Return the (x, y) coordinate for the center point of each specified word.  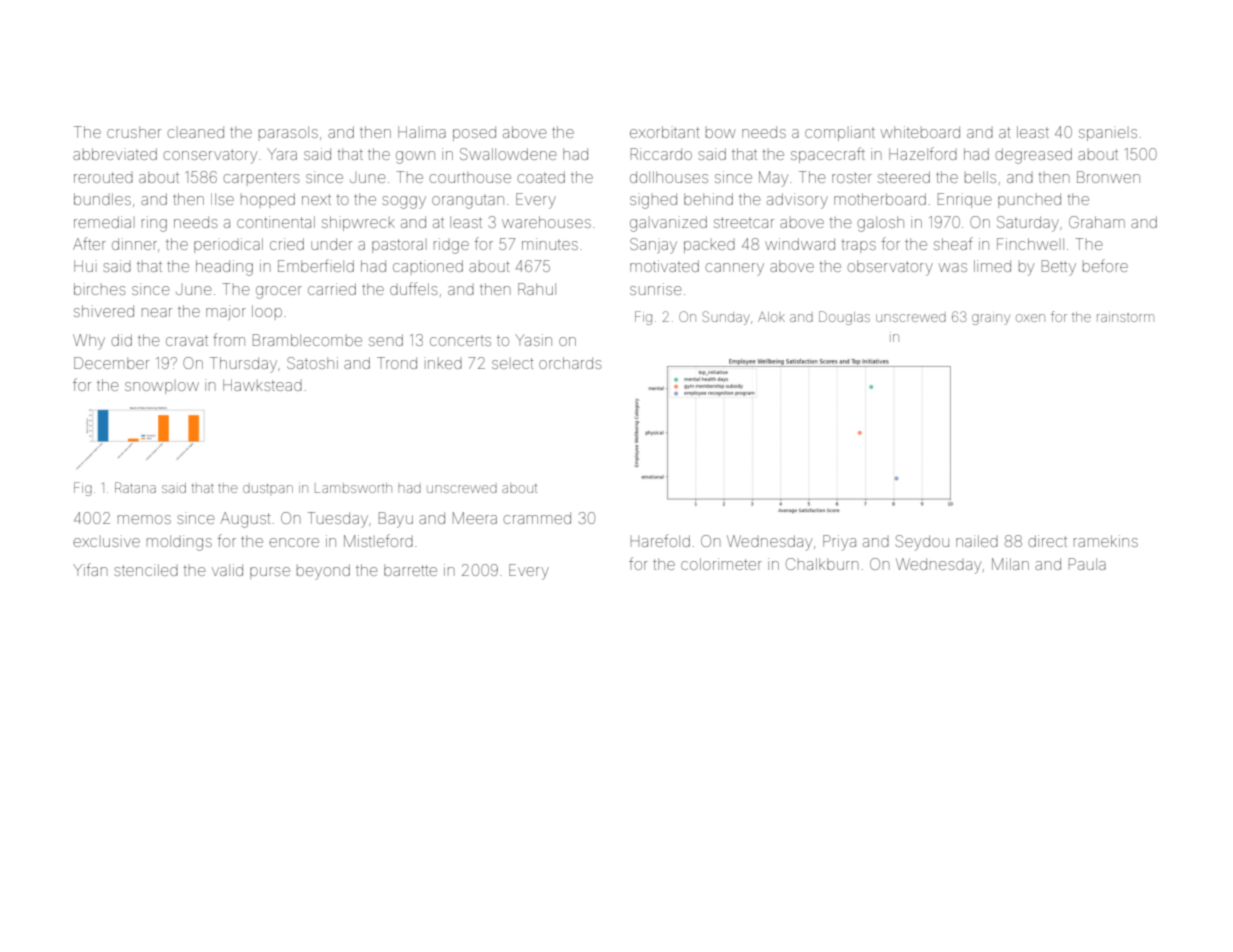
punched (1029, 200)
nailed (977, 541)
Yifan (90, 569)
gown (415, 157)
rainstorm (1125, 318)
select (513, 363)
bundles (102, 199)
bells (980, 177)
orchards (570, 363)
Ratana (135, 487)
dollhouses (669, 177)
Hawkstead (262, 385)
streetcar (744, 222)
